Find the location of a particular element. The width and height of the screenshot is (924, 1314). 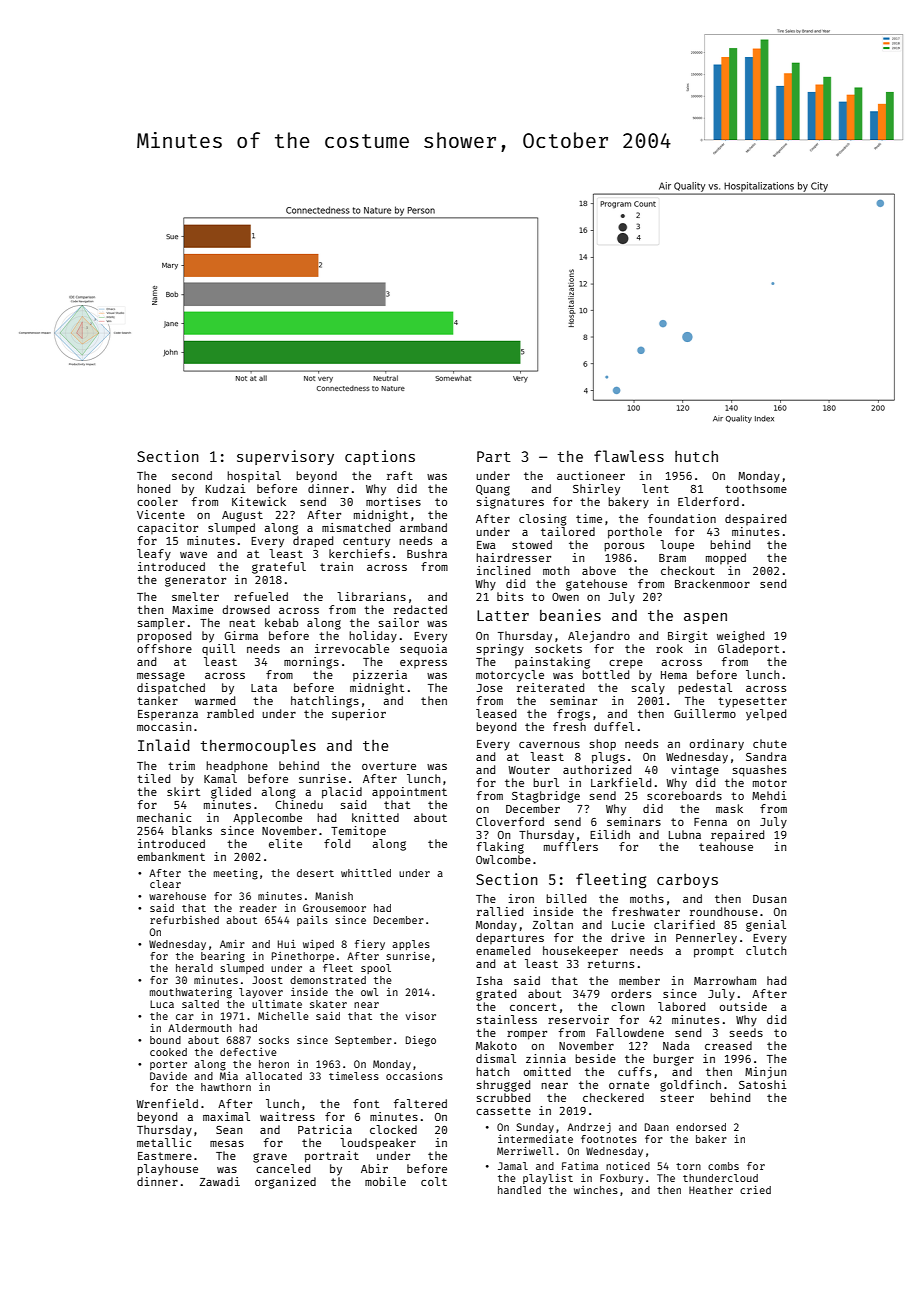

cried is located at coordinates (755, 1190).
